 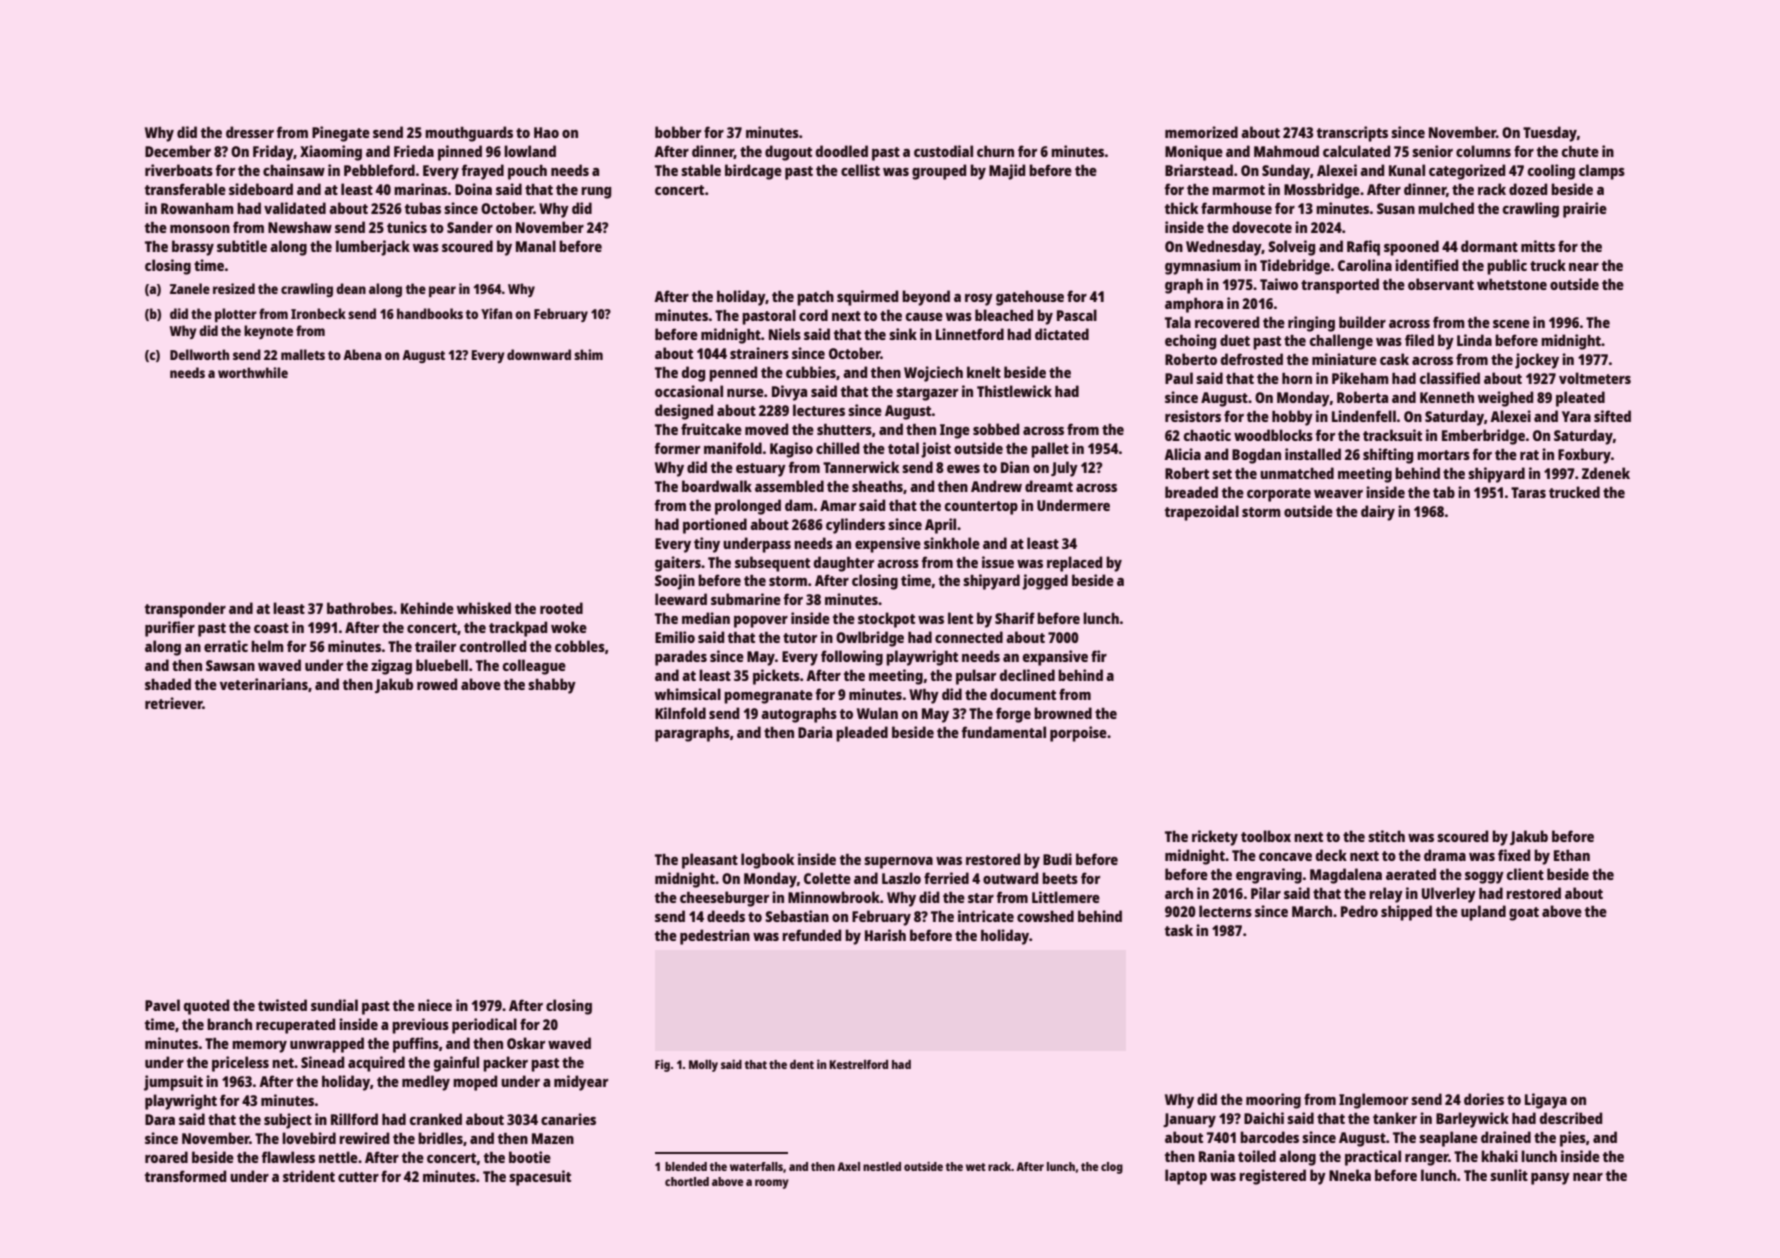 I want to click on goat, so click(x=1524, y=914).
